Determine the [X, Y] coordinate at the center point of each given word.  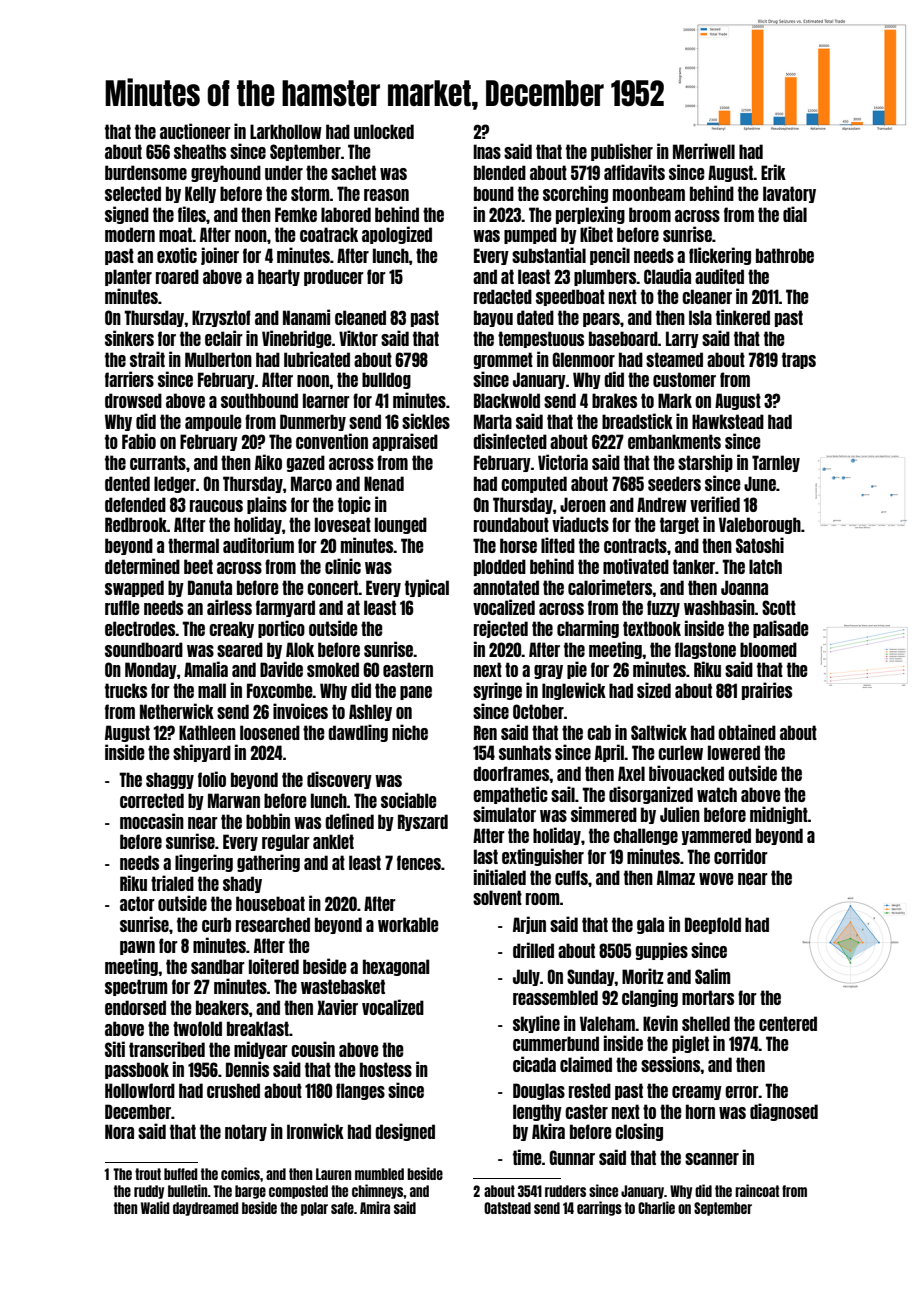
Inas [487, 151]
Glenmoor [583, 359]
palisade [781, 629]
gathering [268, 863]
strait [147, 359]
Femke [296, 214]
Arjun [529, 925]
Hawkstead [728, 421]
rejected [501, 629]
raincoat [757, 1190]
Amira [375, 1207]
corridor [741, 856]
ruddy [149, 1192]
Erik [773, 172]
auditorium [258, 545]
